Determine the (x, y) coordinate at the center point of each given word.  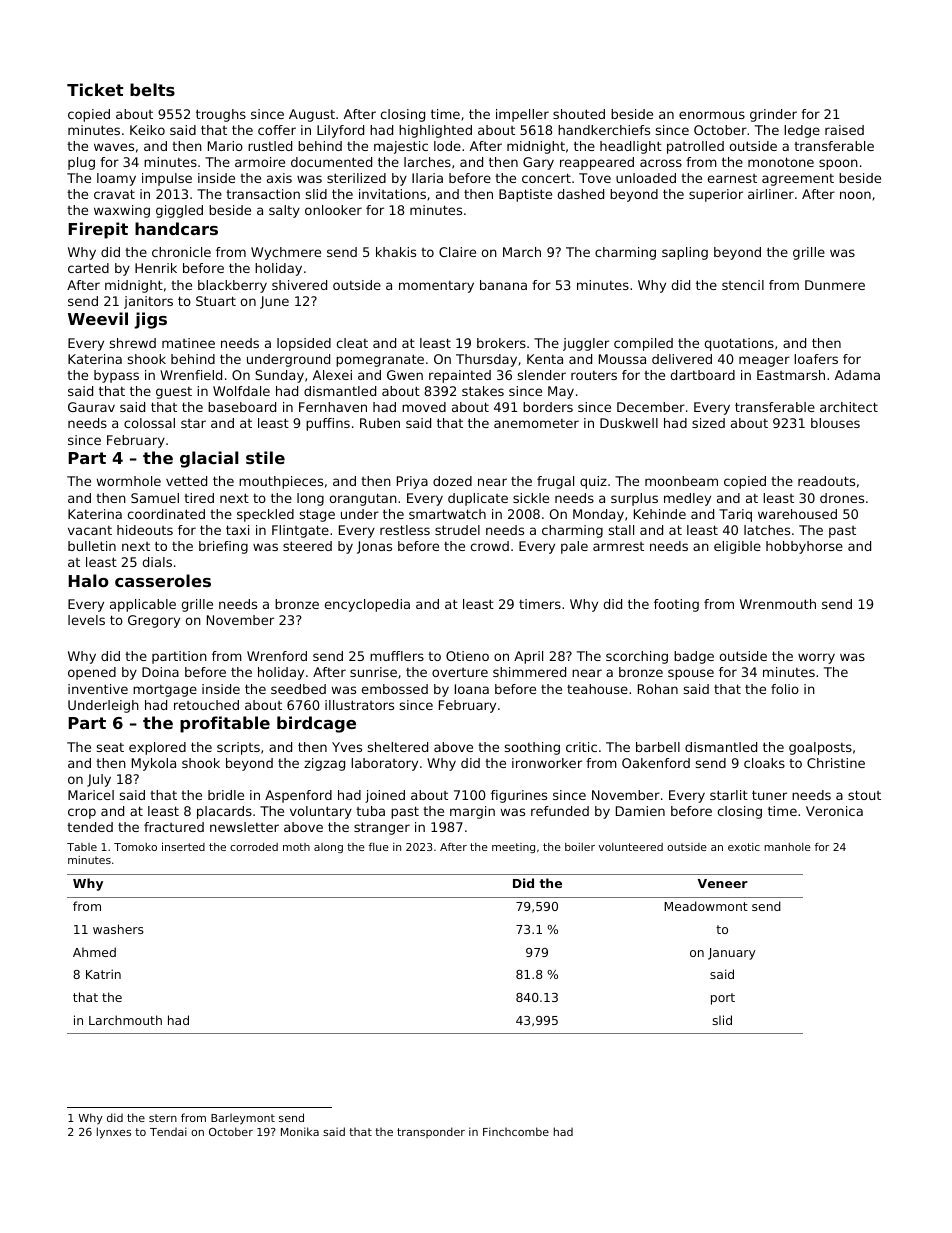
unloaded (646, 178)
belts (152, 89)
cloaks (764, 763)
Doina (160, 672)
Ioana (472, 689)
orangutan (363, 499)
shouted (579, 114)
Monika (300, 1131)
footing (676, 605)
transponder (431, 1132)
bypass (116, 376)
